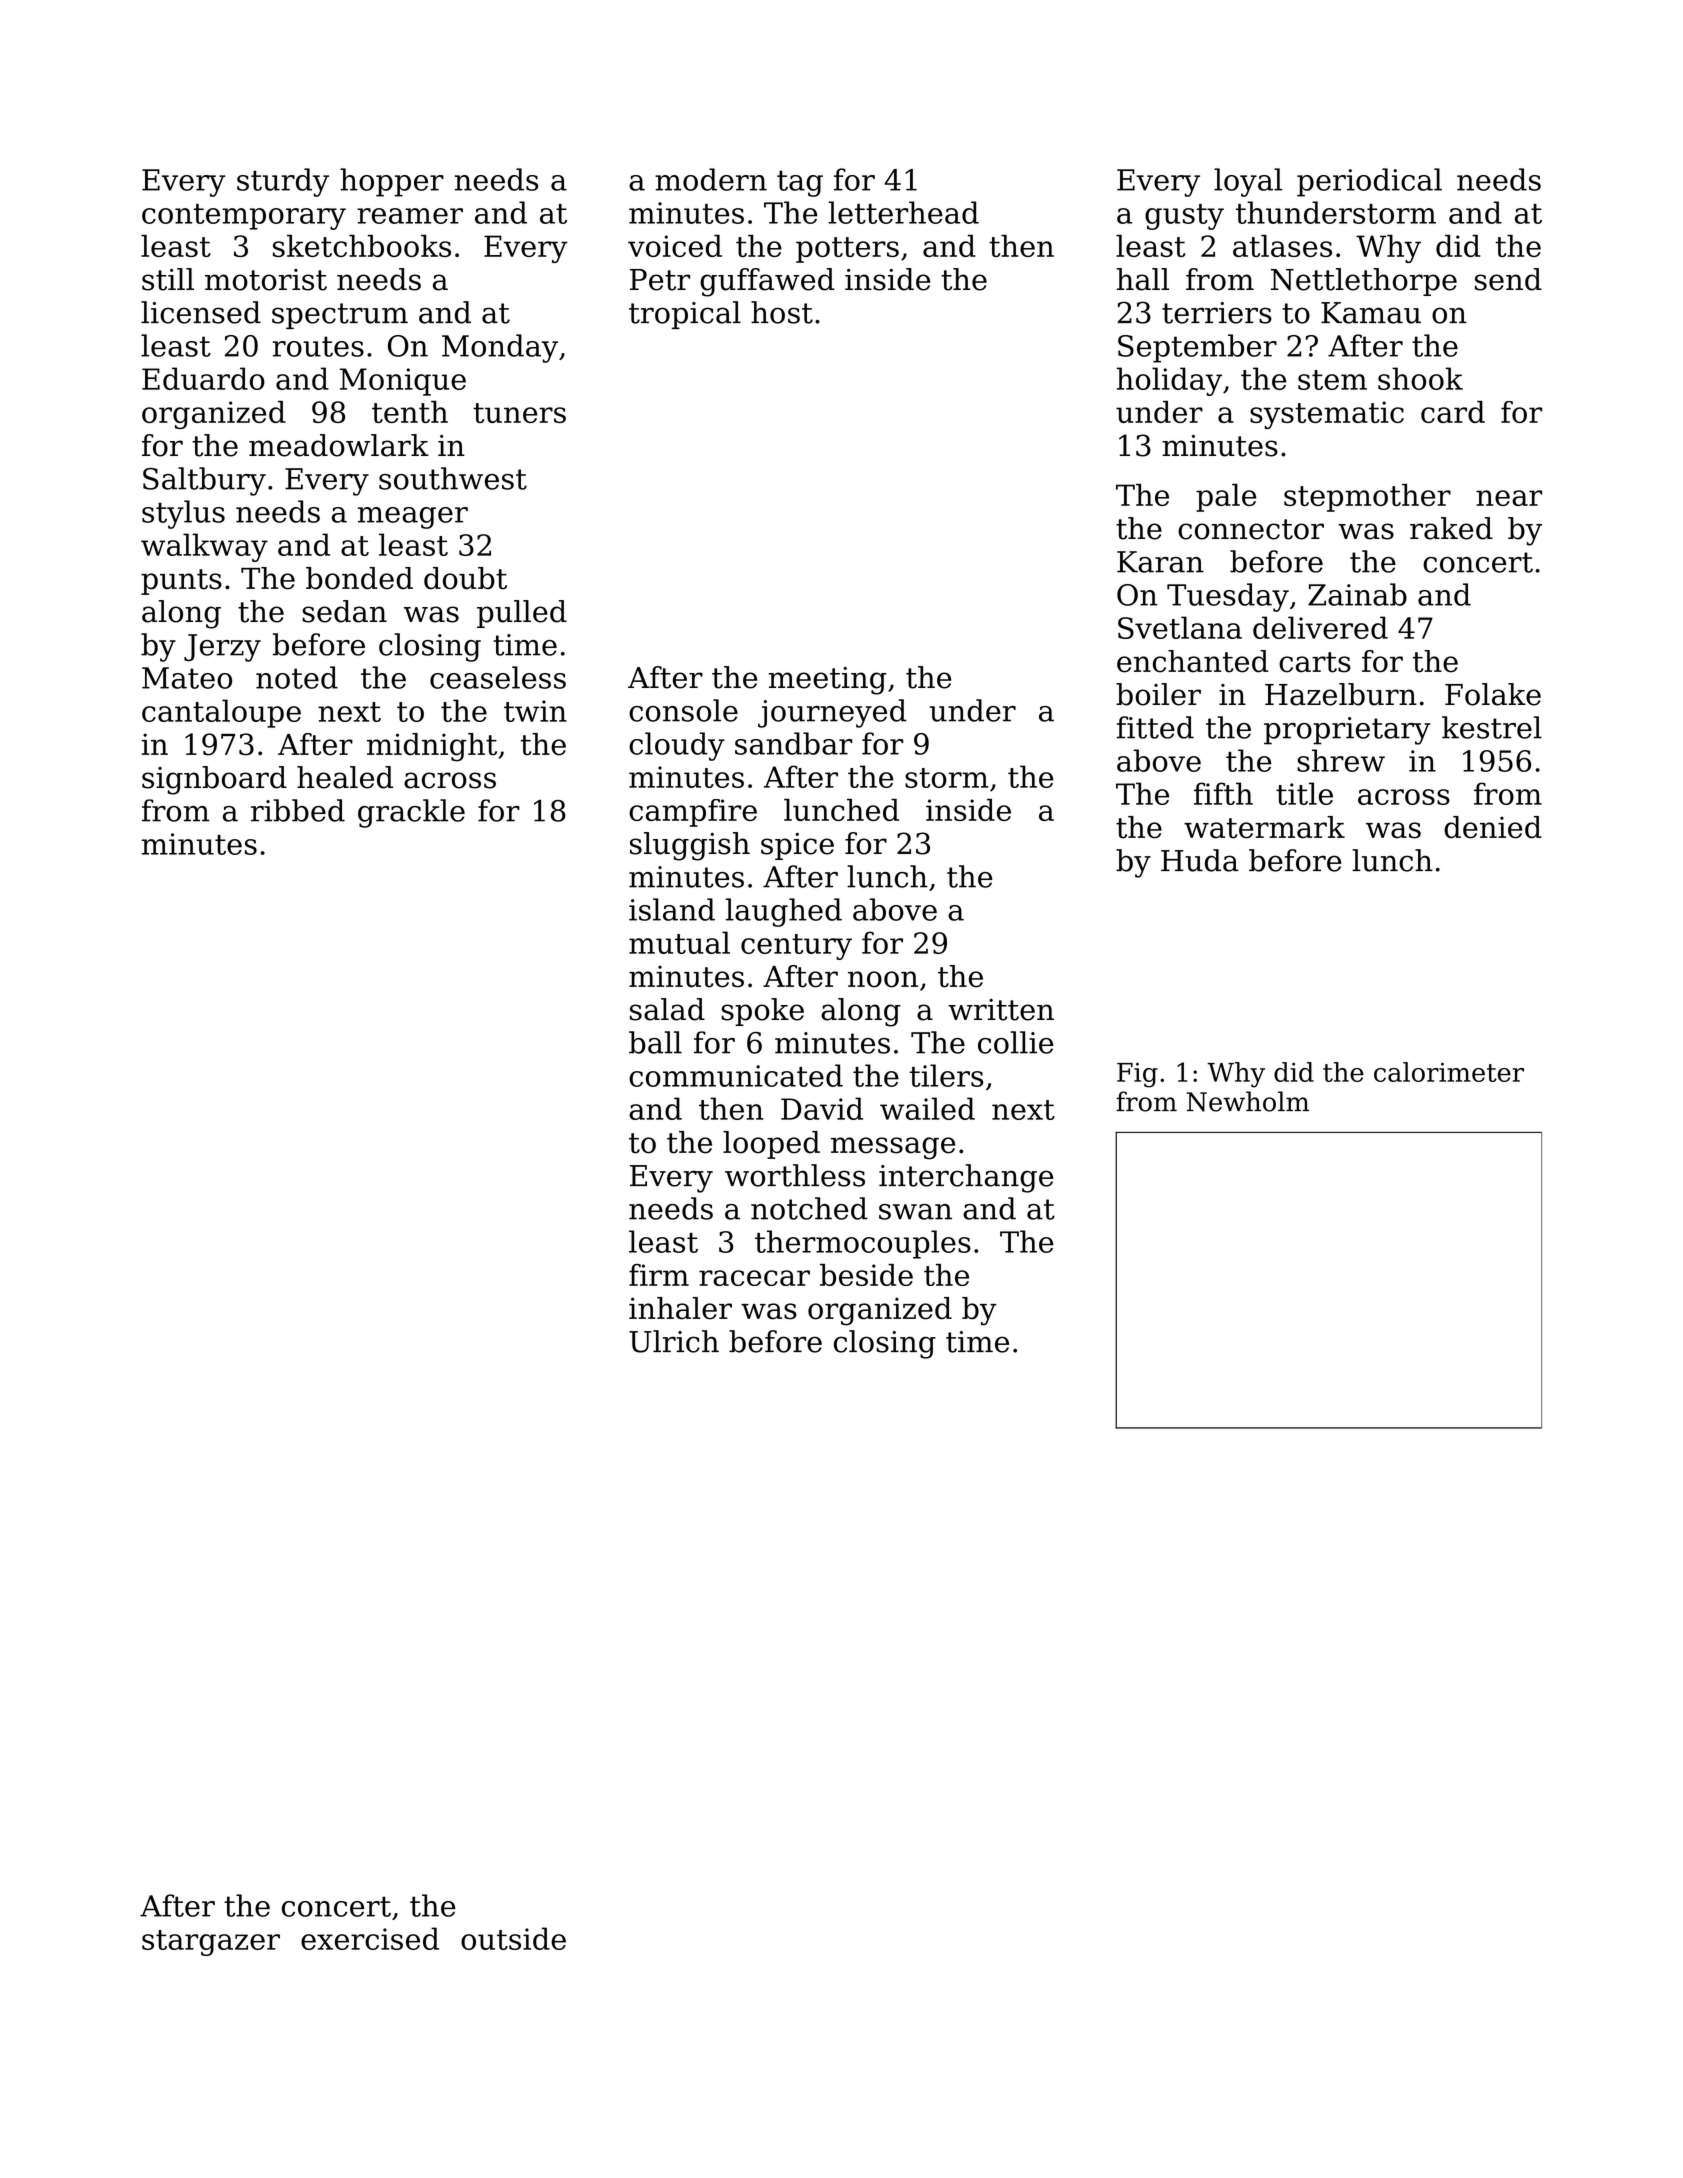 The height and width of the image is (2178, 1683). What do you see at coordinates (1369, 182) in the image?
I see `periodical` at bounding box center [1369, 182].
